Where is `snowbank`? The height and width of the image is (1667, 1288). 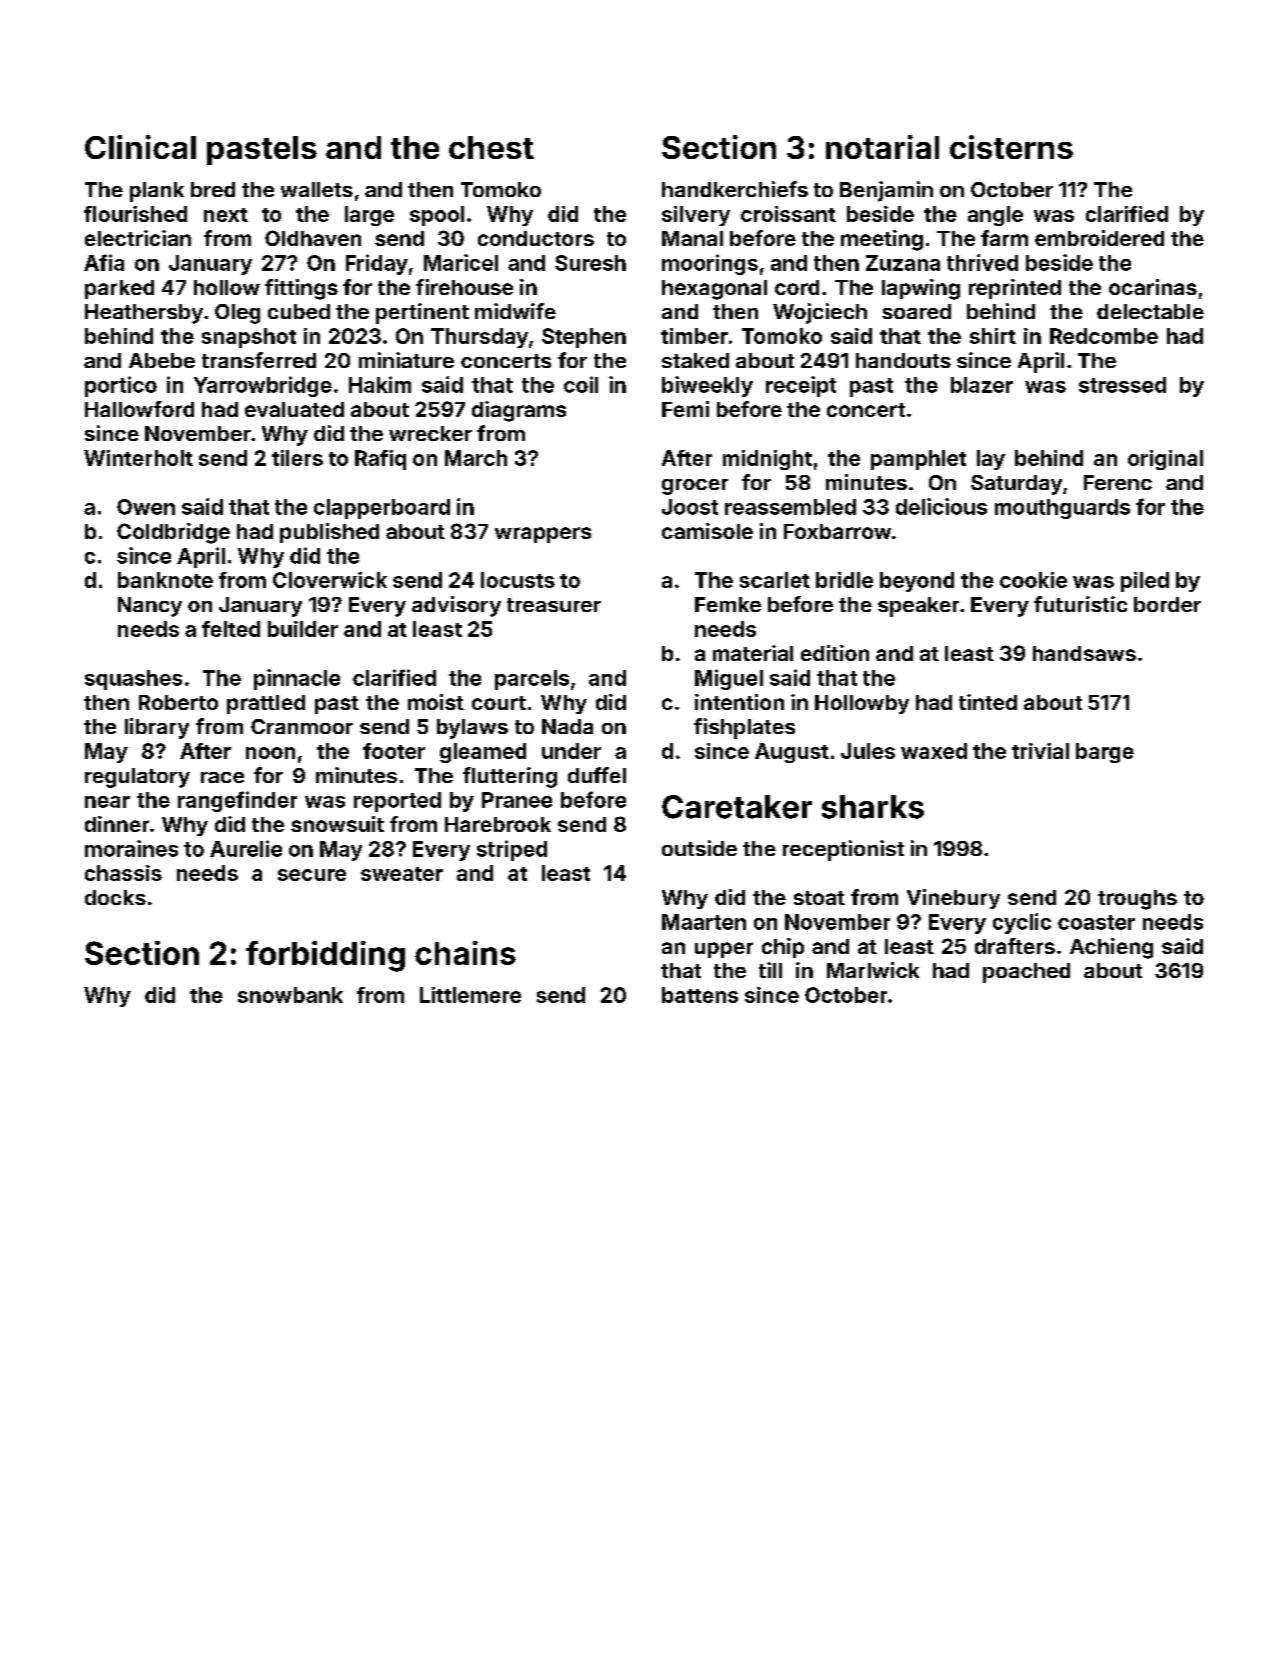 snowbank is located at coordinates (290, 995).
